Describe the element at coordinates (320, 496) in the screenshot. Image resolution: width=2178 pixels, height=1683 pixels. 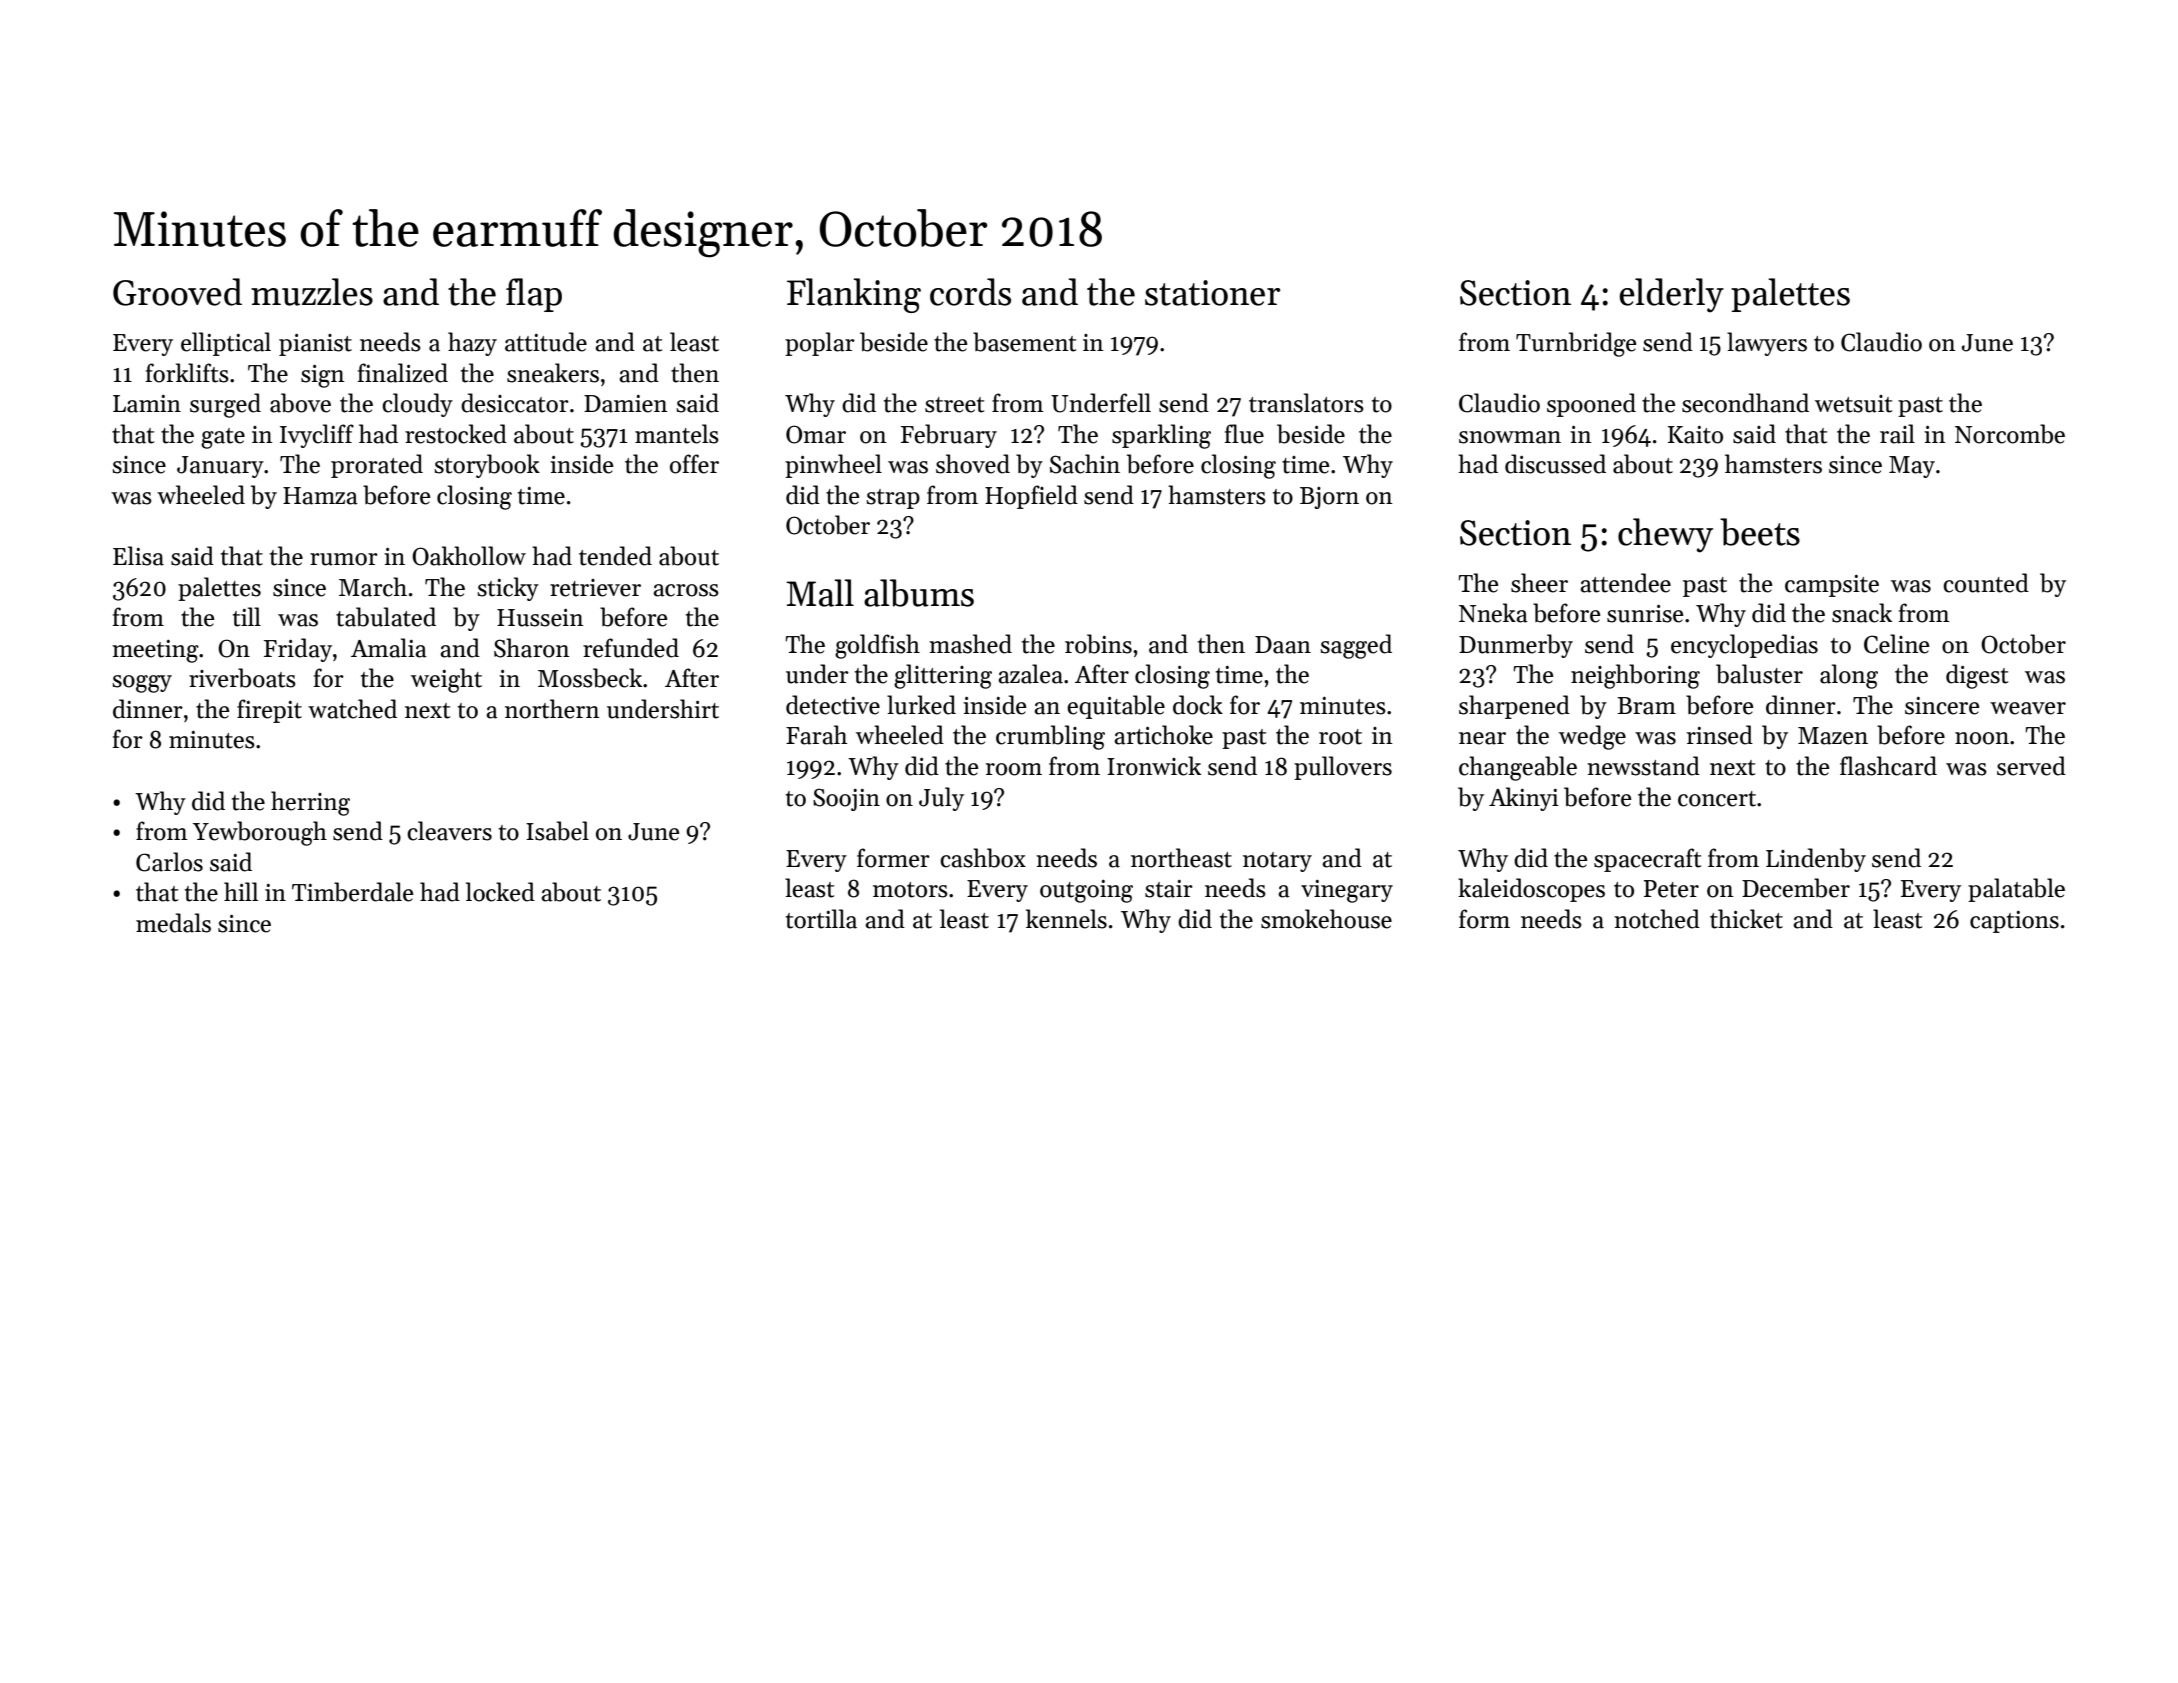
I see `Hamza` at that location.
